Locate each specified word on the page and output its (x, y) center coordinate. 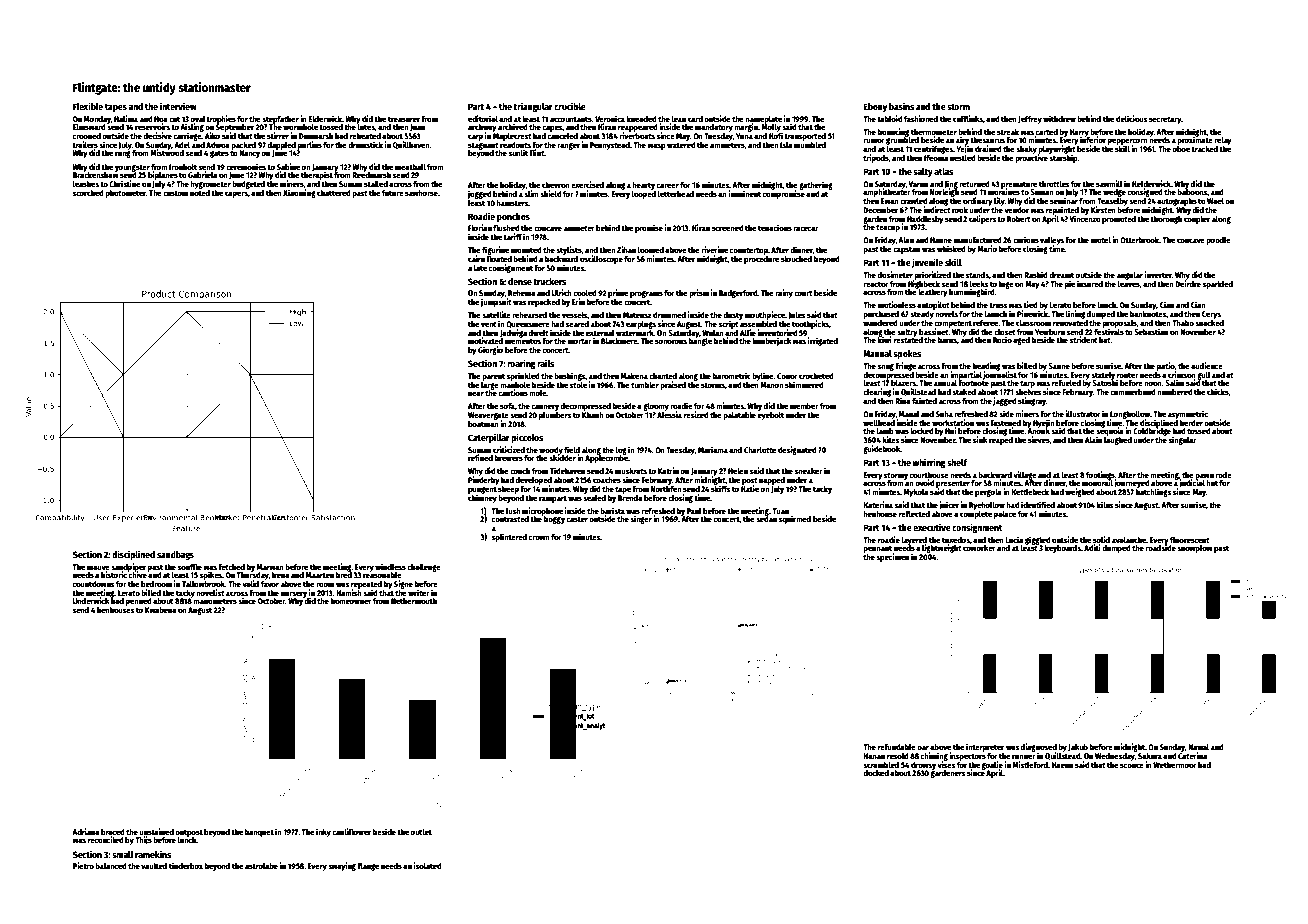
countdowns (94, 584)
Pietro (83, 865)
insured (1090, 283)
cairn (476, 258)
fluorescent (1190, 540)
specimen (892, 557)
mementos (523, 341)
